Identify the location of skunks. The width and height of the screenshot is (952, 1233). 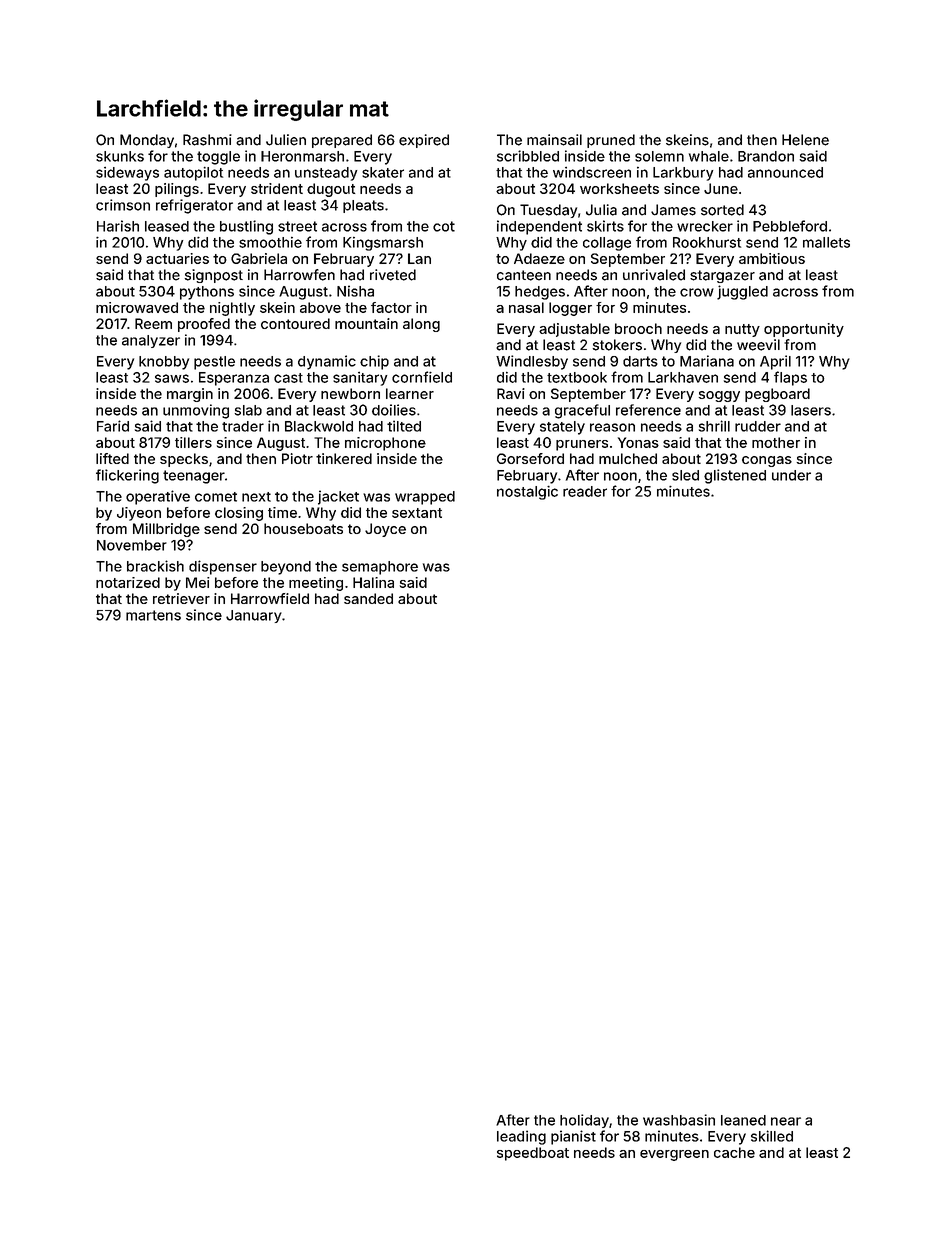
(120, 156).
